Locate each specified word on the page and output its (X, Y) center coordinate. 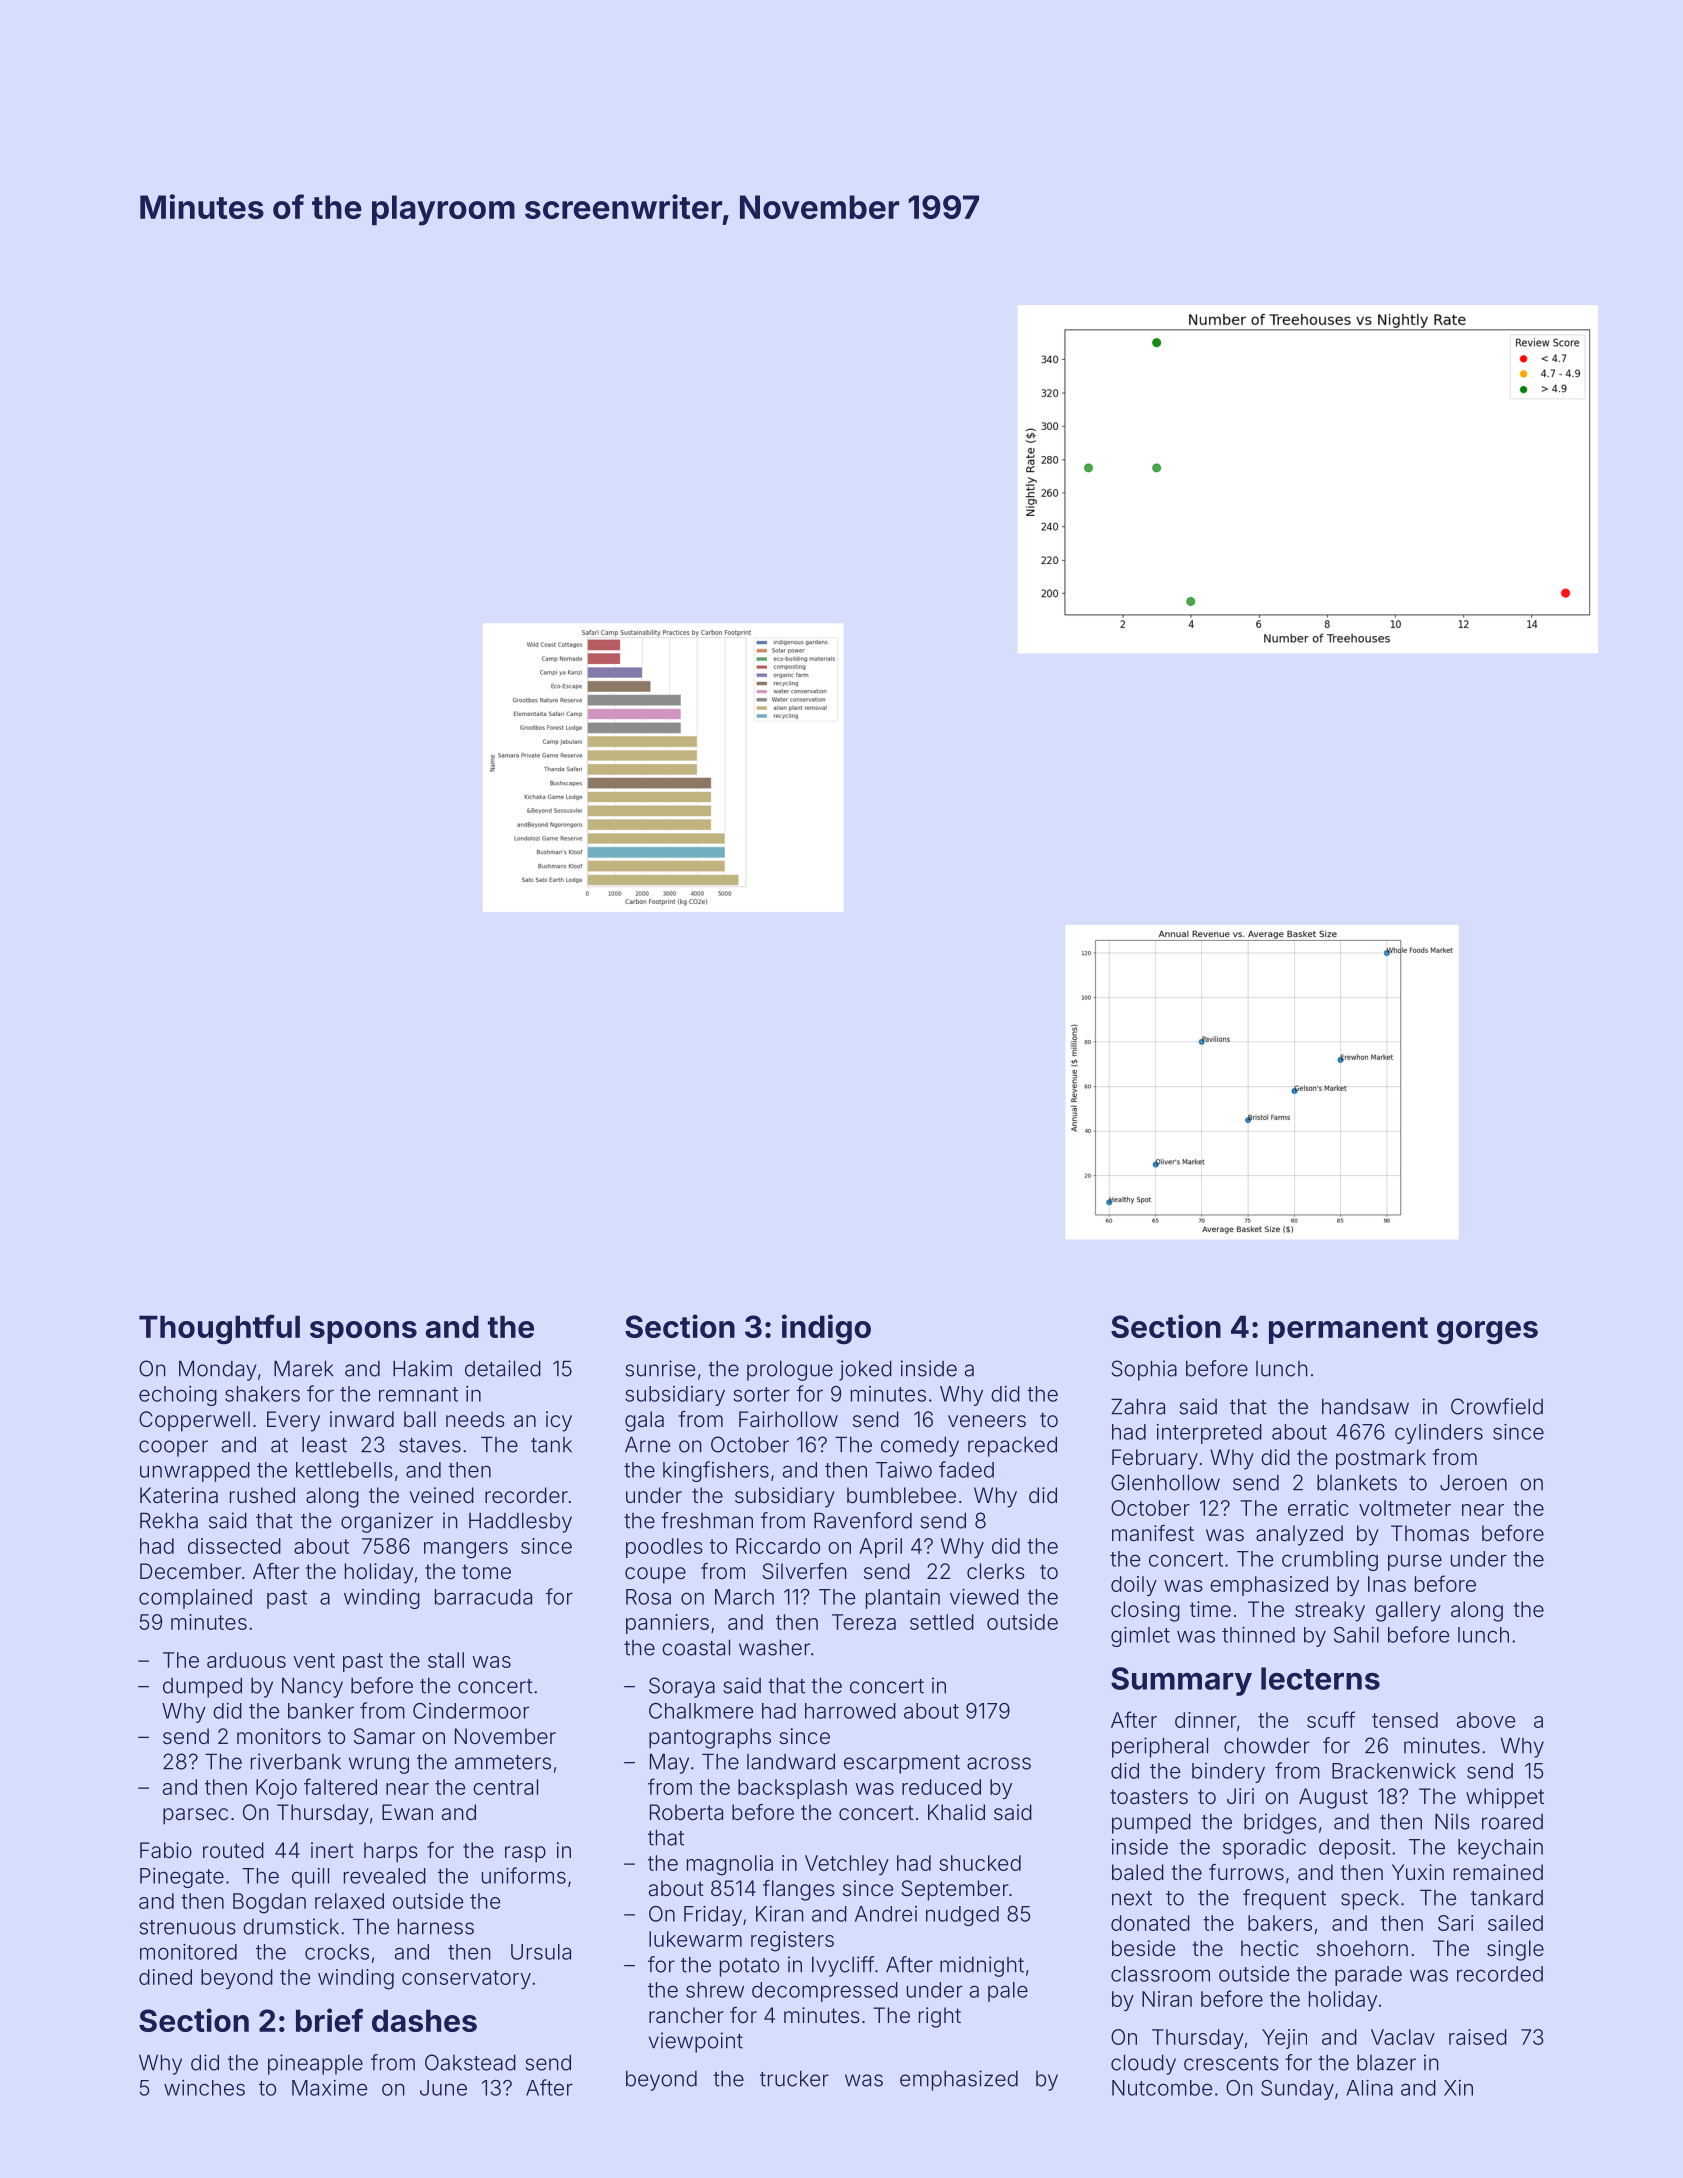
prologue (790, 1371)
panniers (667, 1624)
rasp (525, 1854)
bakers (1280, 1923)
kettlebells (344, 1470)
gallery (1408, 1611)
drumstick (291, 1926)
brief (329, 2020)
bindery (1228, 1773)
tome (486, 1571)
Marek (304, 1368)
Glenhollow (1165, 1482)
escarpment (902, 1764)
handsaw (1365, 1406)
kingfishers (716, 1471)
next (1132, 1898)
